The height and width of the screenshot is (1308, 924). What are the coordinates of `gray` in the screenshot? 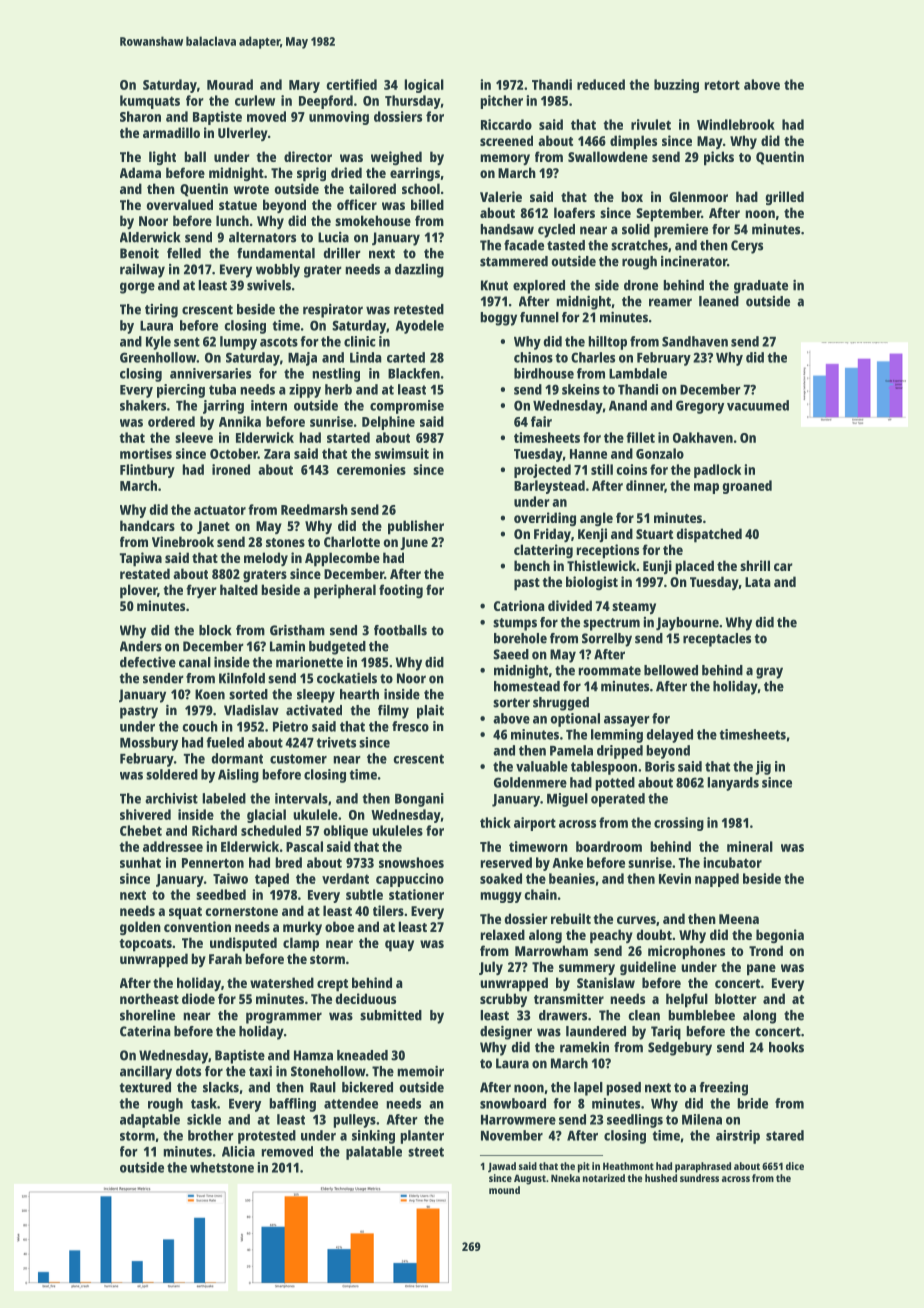 It's located at (769, 673).
